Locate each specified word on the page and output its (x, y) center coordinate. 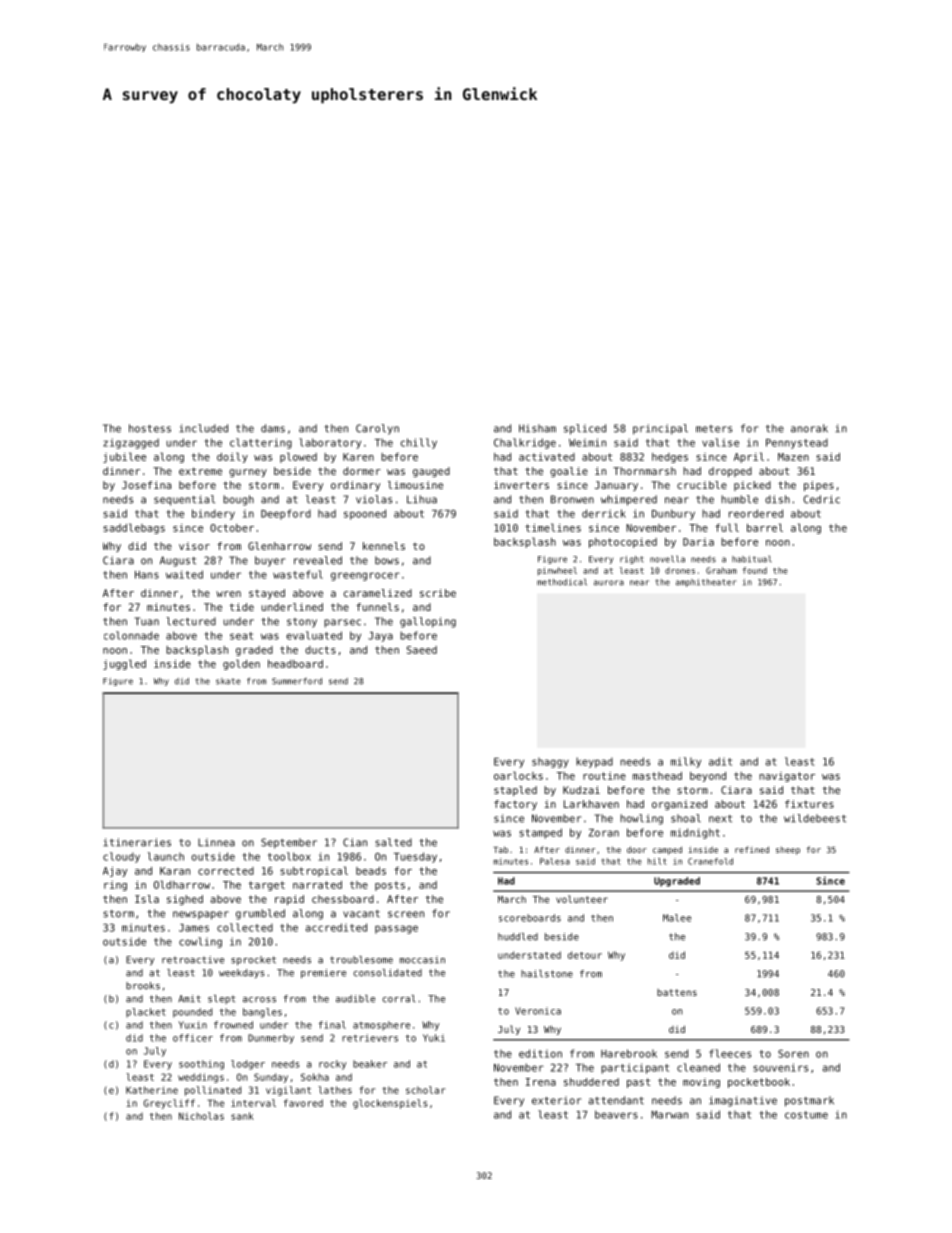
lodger (248, 1065)
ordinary (355, 486)
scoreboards (530, 918)
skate (228, 681)
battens (677, 992)
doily (232, 457)
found (754, 570)
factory (515, 805)
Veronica (538, 1011)
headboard (295, 664)
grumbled (260, 914)
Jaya (380, 637)
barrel (765, 527)
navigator (787, 777)
